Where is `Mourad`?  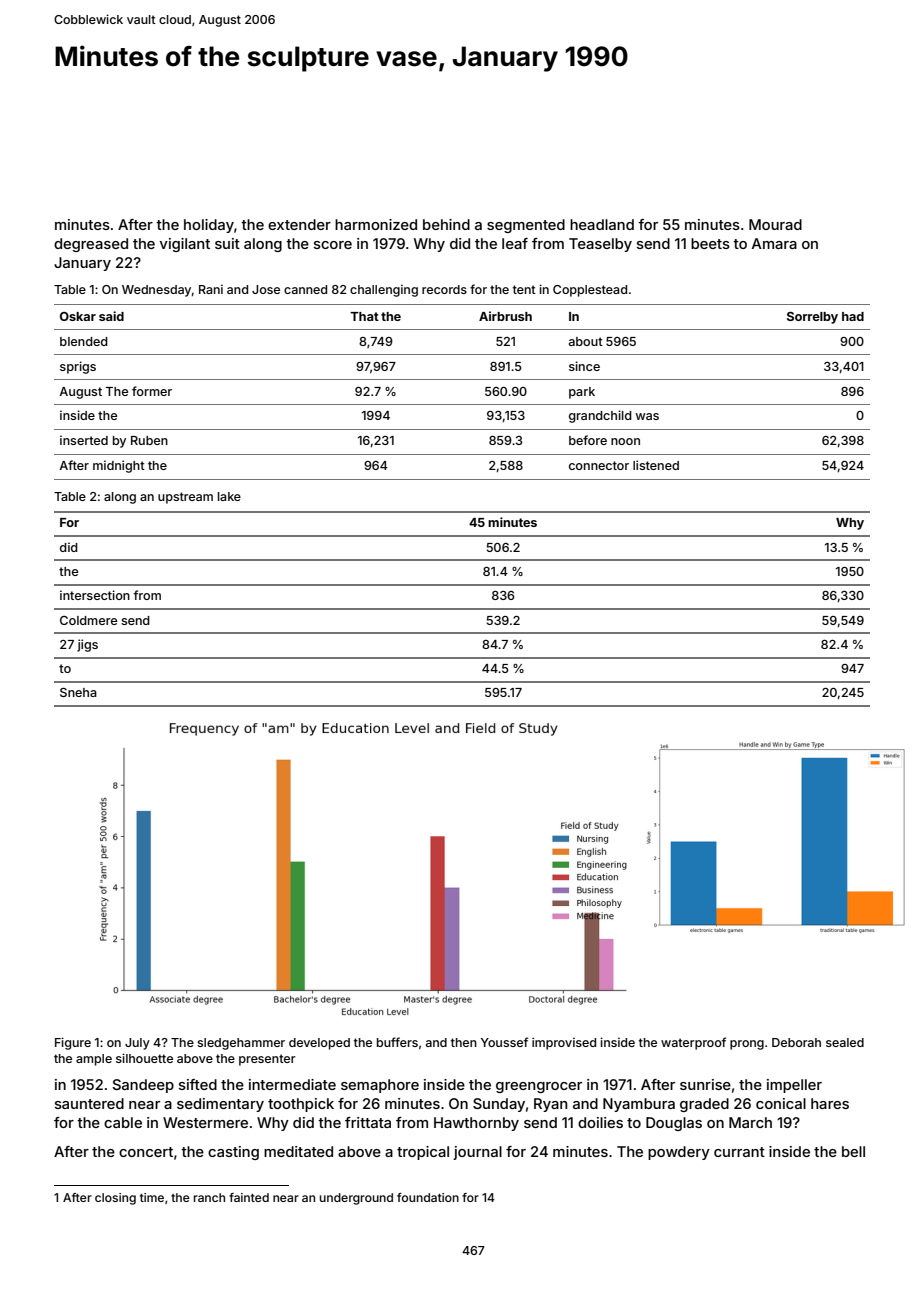 Mourad is located at coordinates (775, 224).
